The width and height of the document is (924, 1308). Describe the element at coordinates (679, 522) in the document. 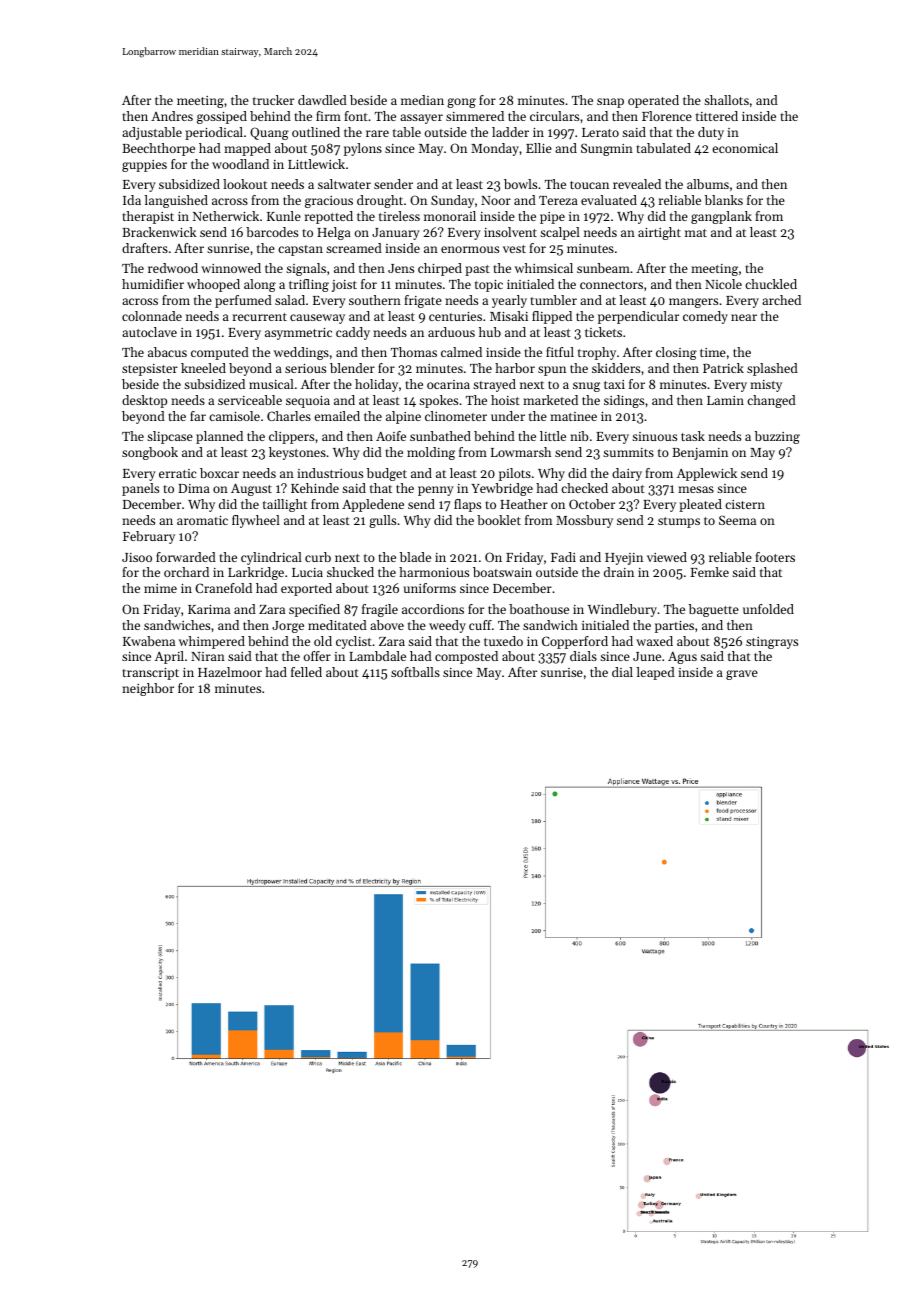

I see `stumps` at that location.
